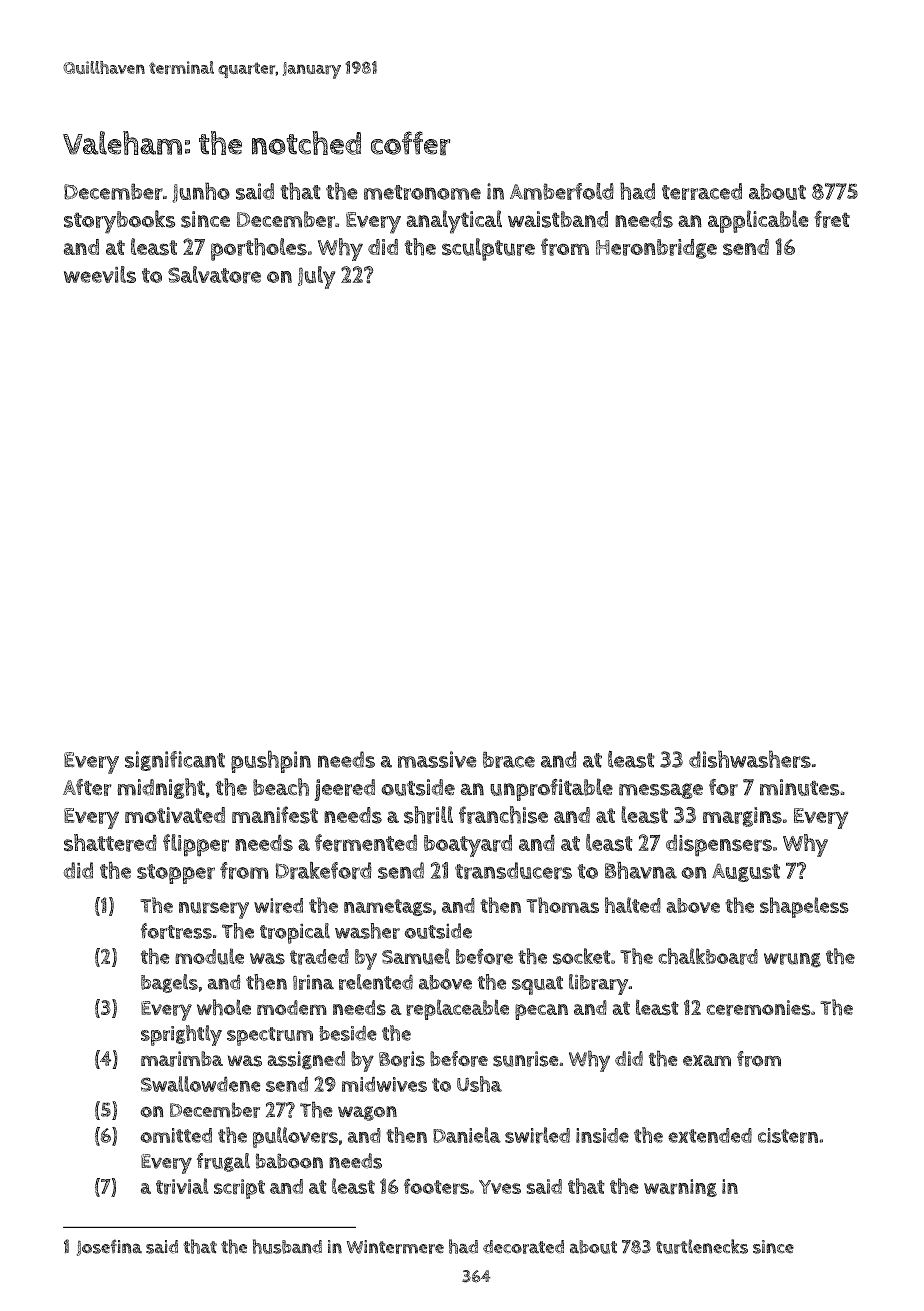  I want to click on shattered, so click(110, 843).
